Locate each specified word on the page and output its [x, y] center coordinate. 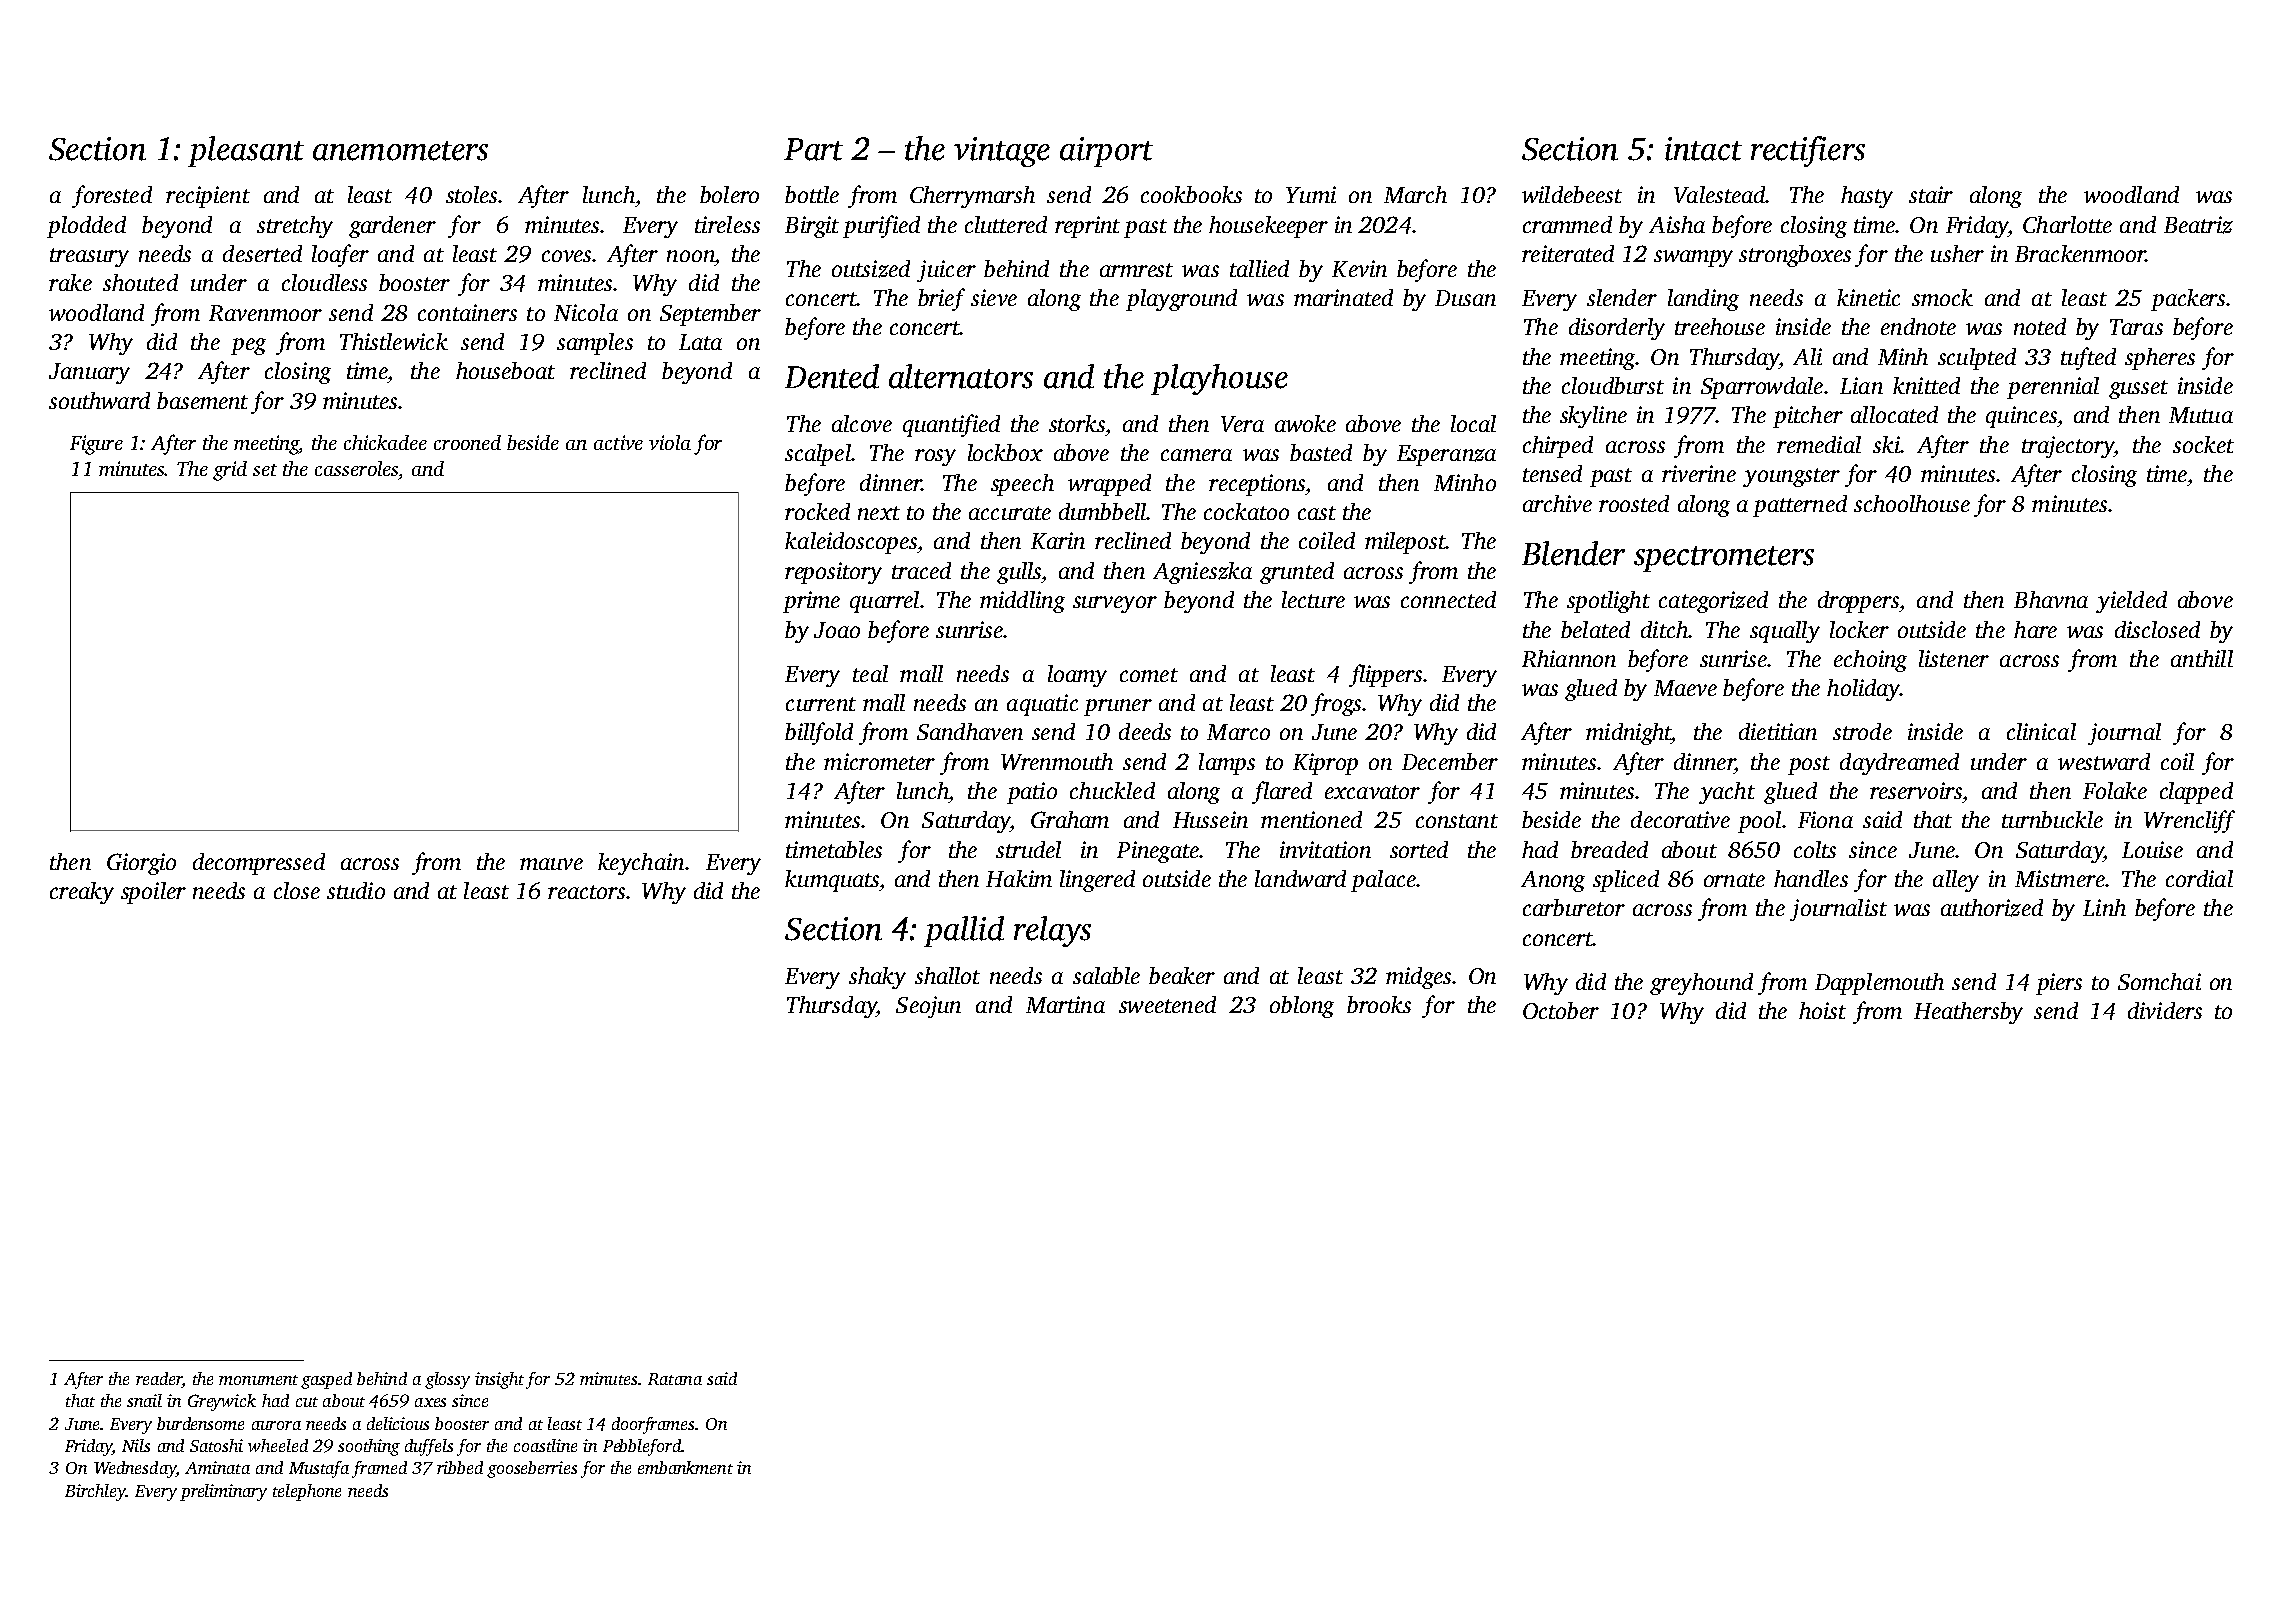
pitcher [1808, 417]
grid [230, 471]
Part [813, 149]
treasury [89, 257]
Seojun [928, 1007]
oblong [1302, 1007]
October [1561, 1010]
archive [1557, 503]
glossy [447, 1380]
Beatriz [2198, 225]
